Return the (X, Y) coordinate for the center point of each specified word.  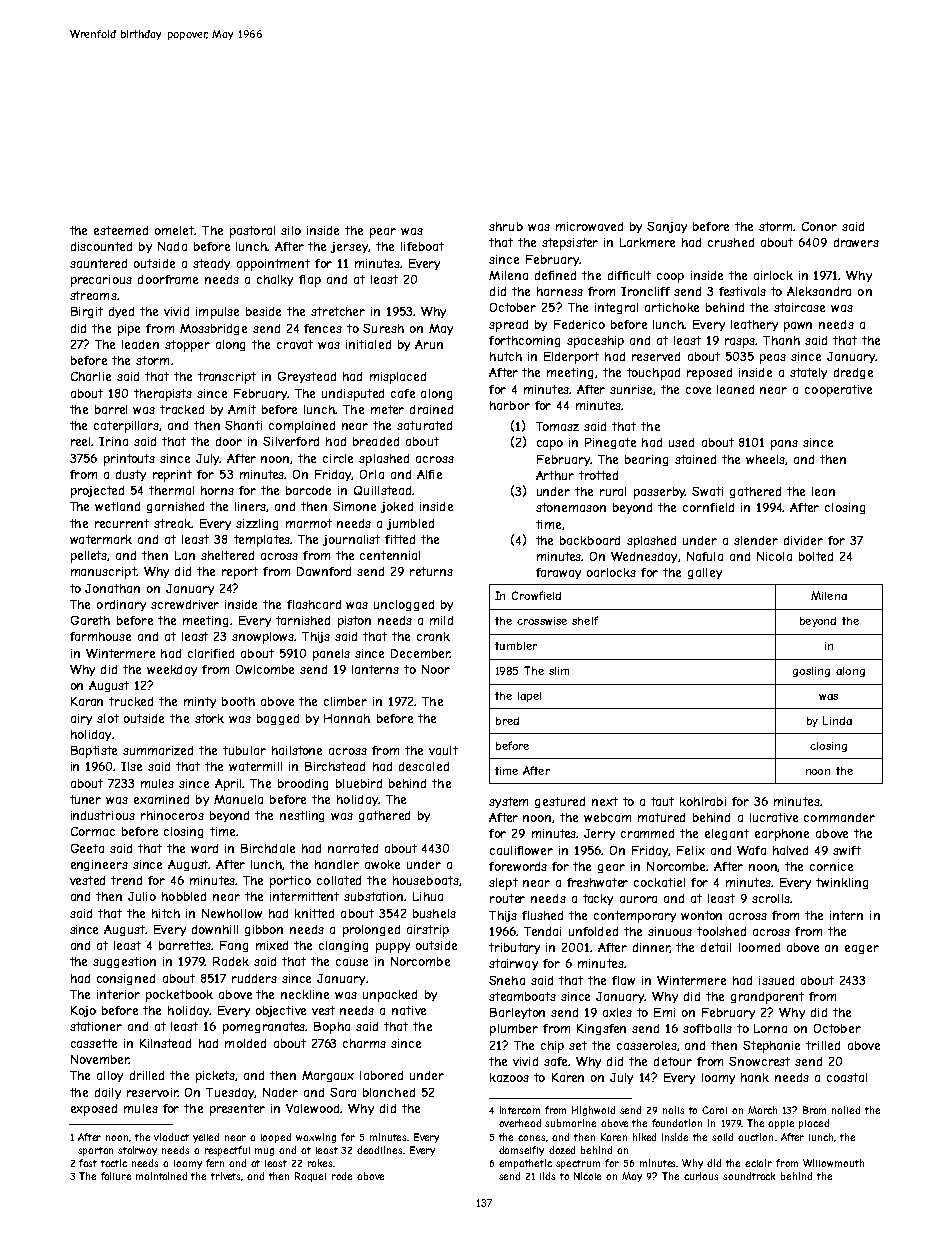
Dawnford (324, 571)
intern (846, 915)
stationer (96, 1026)
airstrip (428, 931)
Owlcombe (265, 669)
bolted (816, 556)
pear (383, 233)
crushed (731, 242)
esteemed (121, 230)
